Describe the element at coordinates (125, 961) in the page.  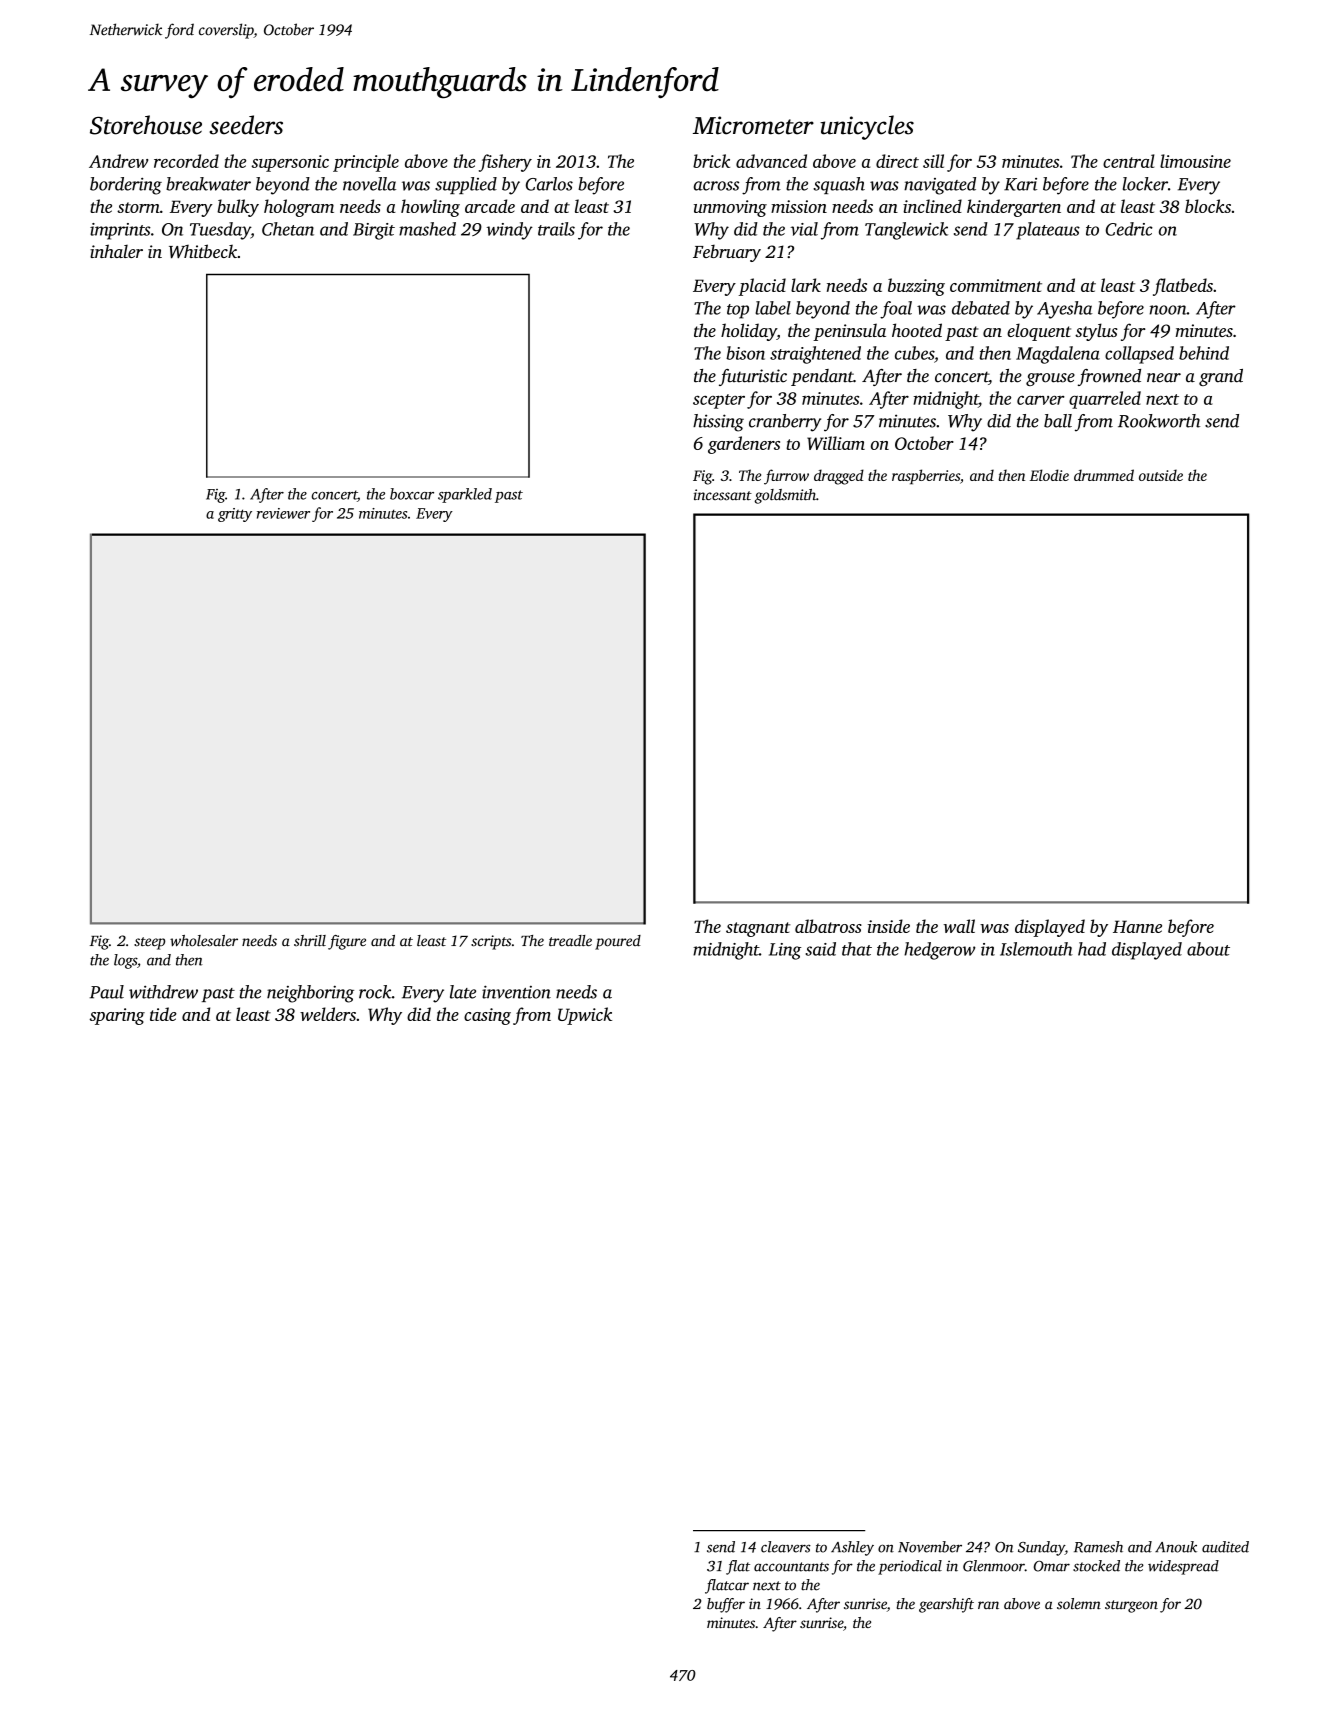
I see `logs` at that location.
